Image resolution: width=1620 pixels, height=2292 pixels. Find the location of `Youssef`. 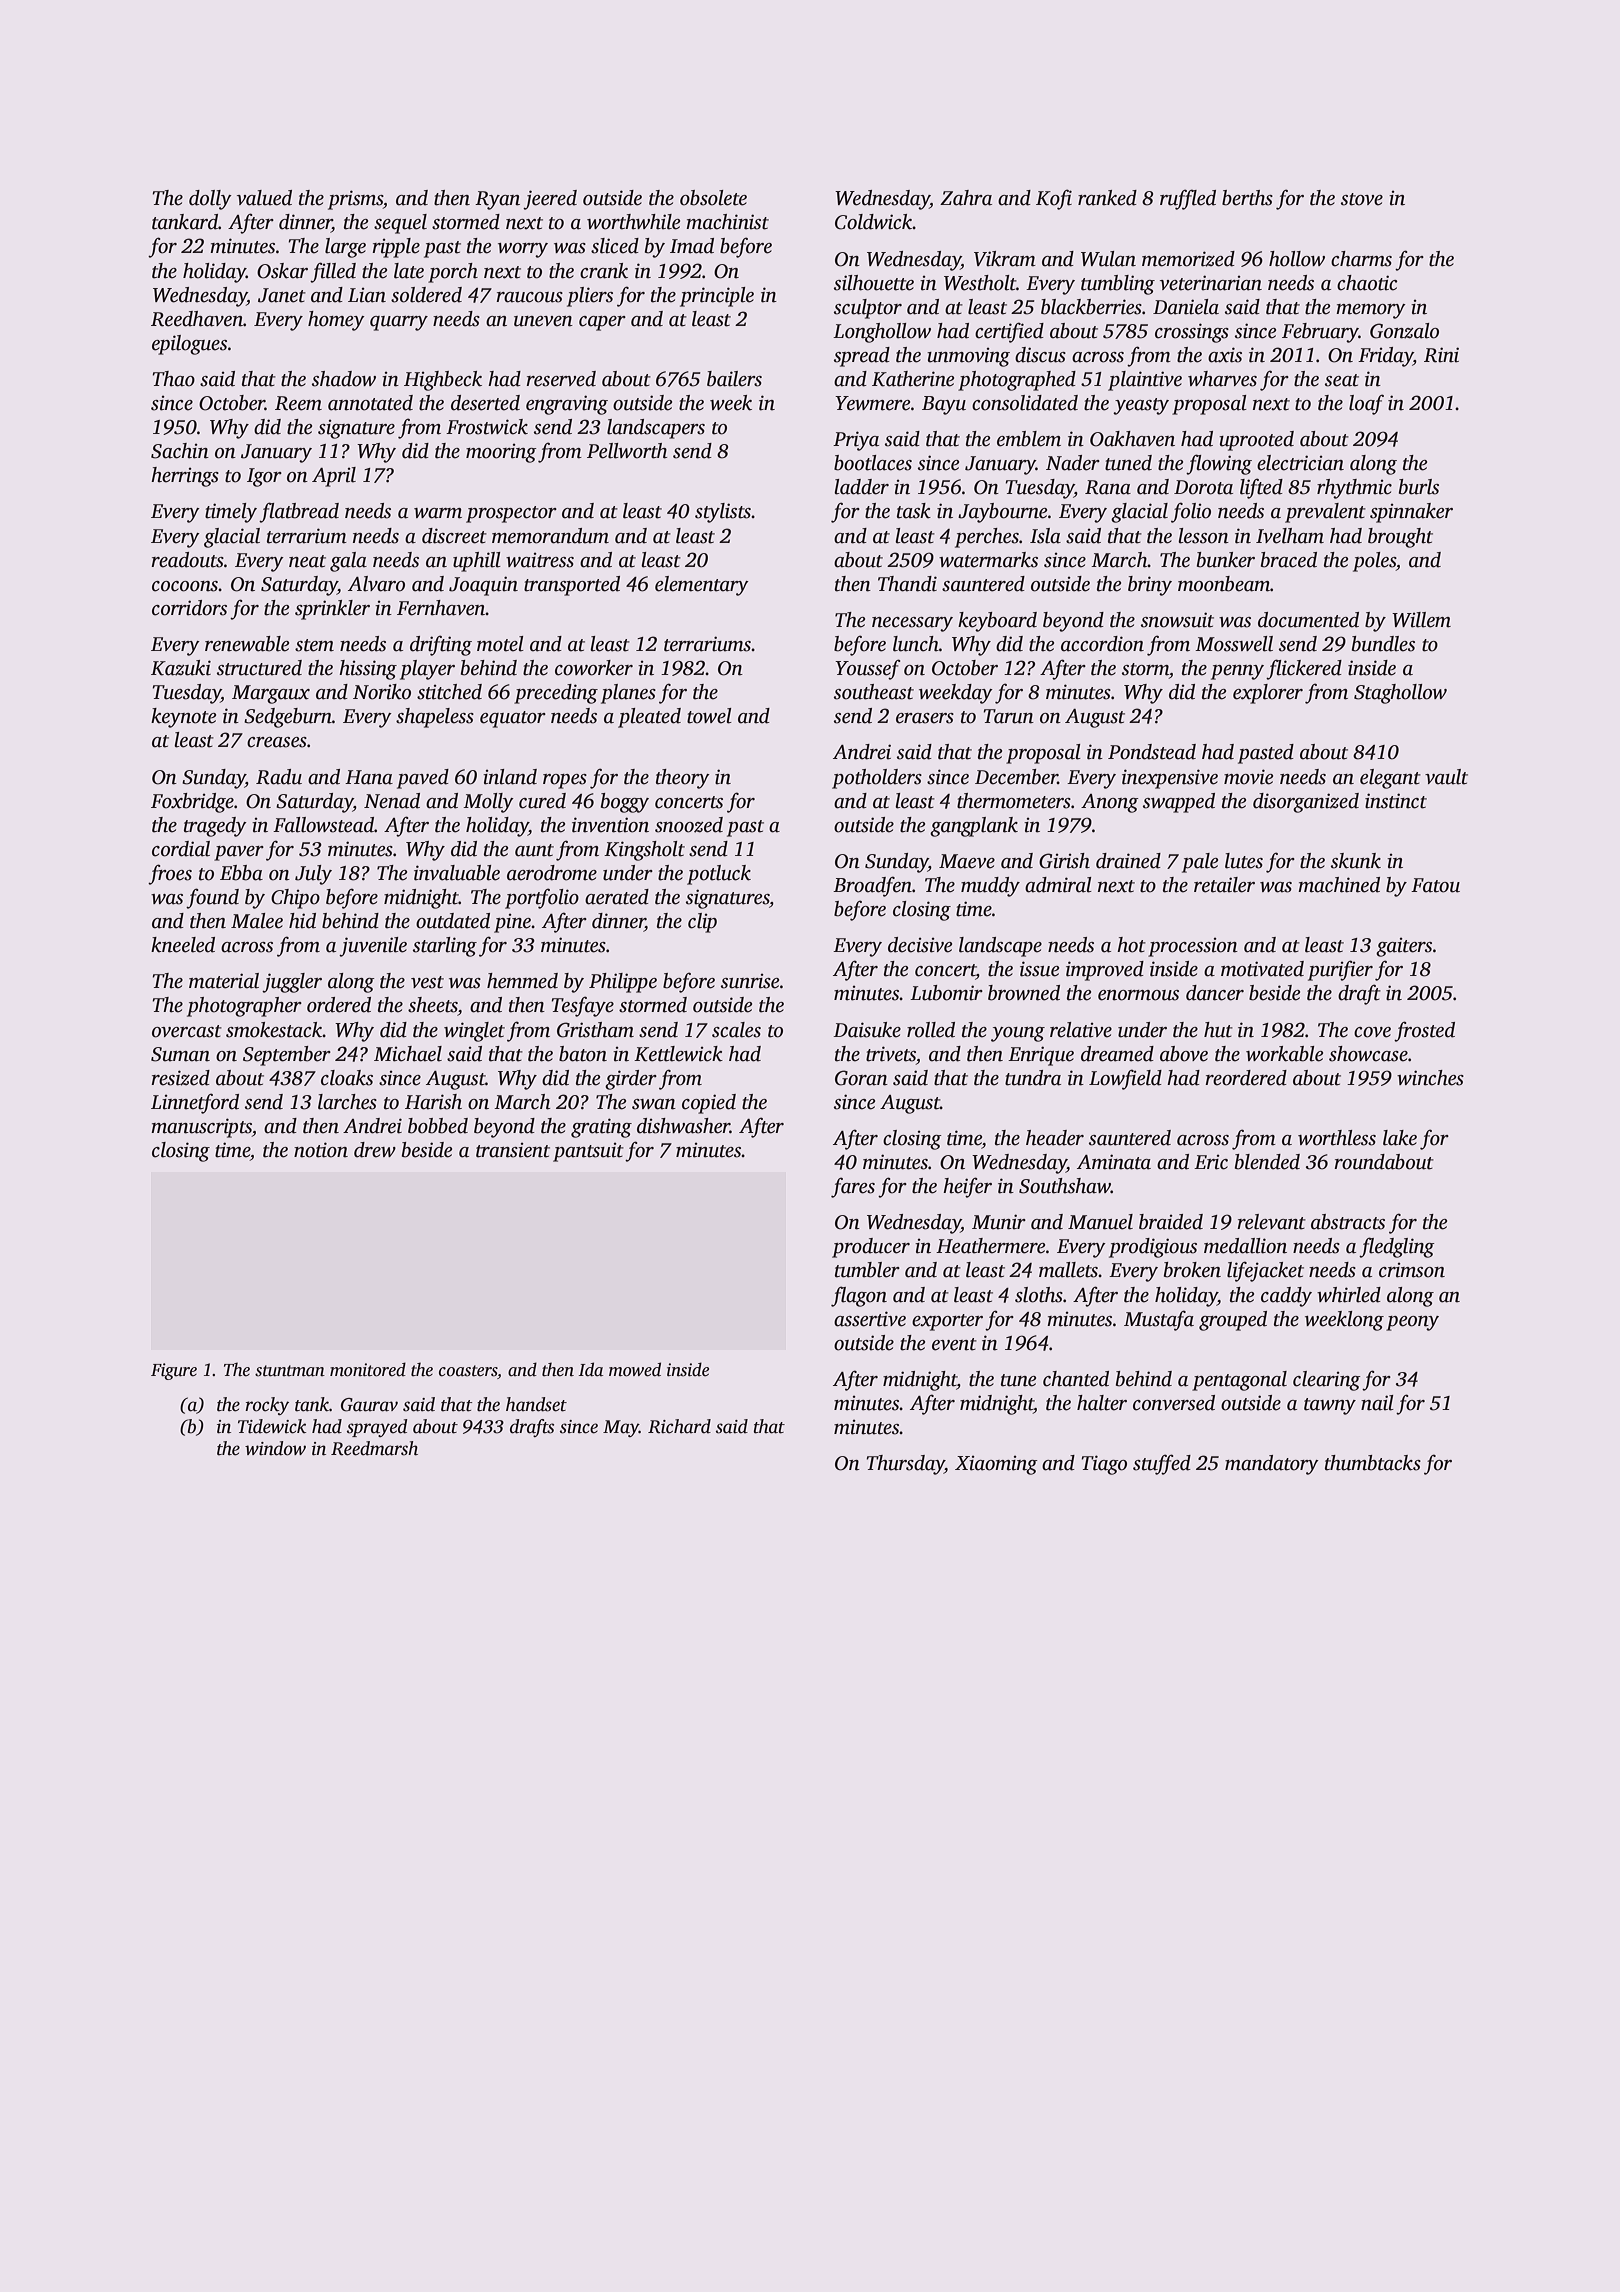

Youssef is located at coordinates (867, 669).
